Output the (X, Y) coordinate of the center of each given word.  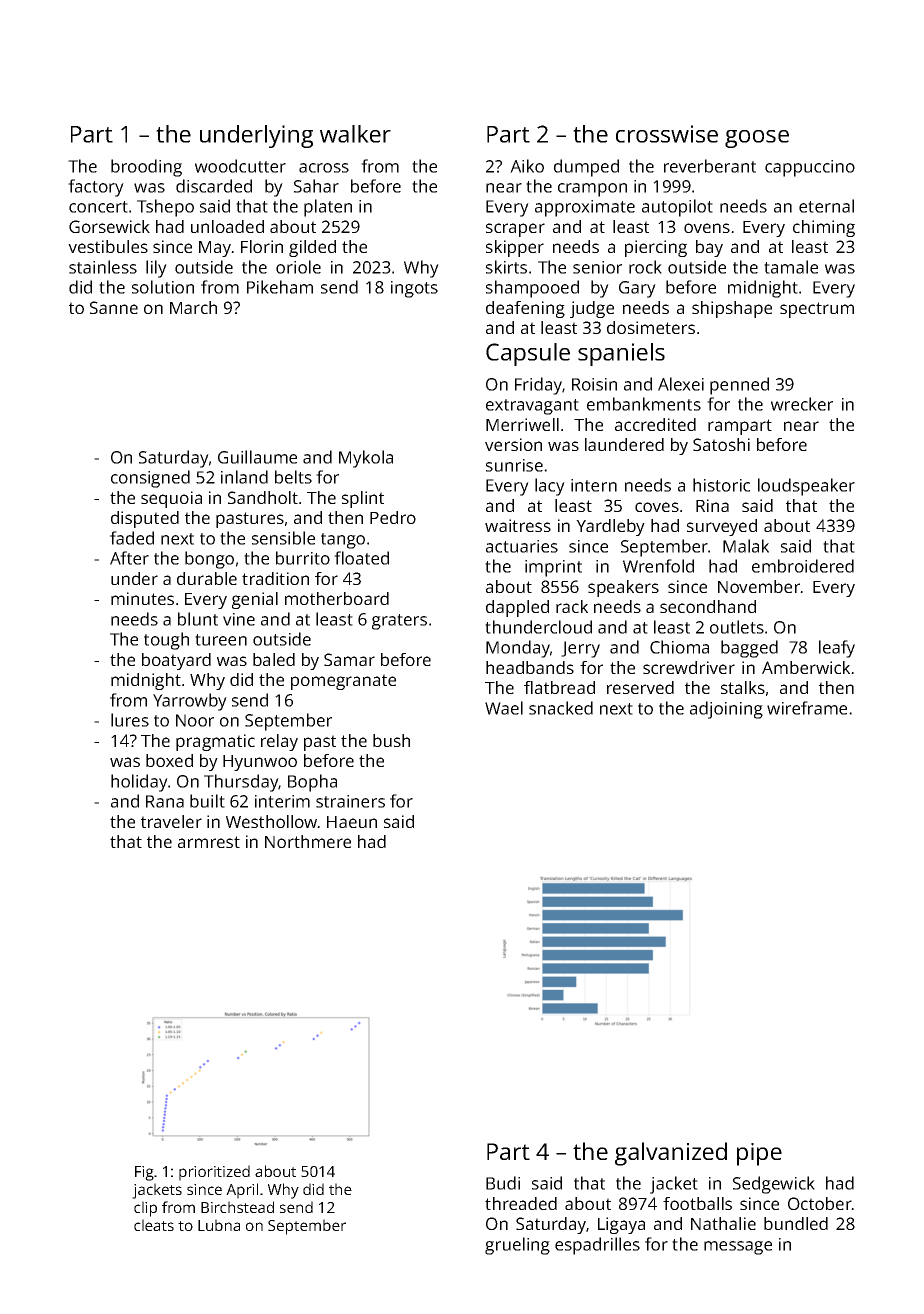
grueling (517, 1246)
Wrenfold (658, 566)
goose (757, 139)
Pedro (393, 517)
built (207, 801)
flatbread (559, 687)
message (738, 1248)
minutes (142, 598)
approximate (585, 208)
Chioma (679, 647)
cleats (154, 1225)
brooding (146, 168)
